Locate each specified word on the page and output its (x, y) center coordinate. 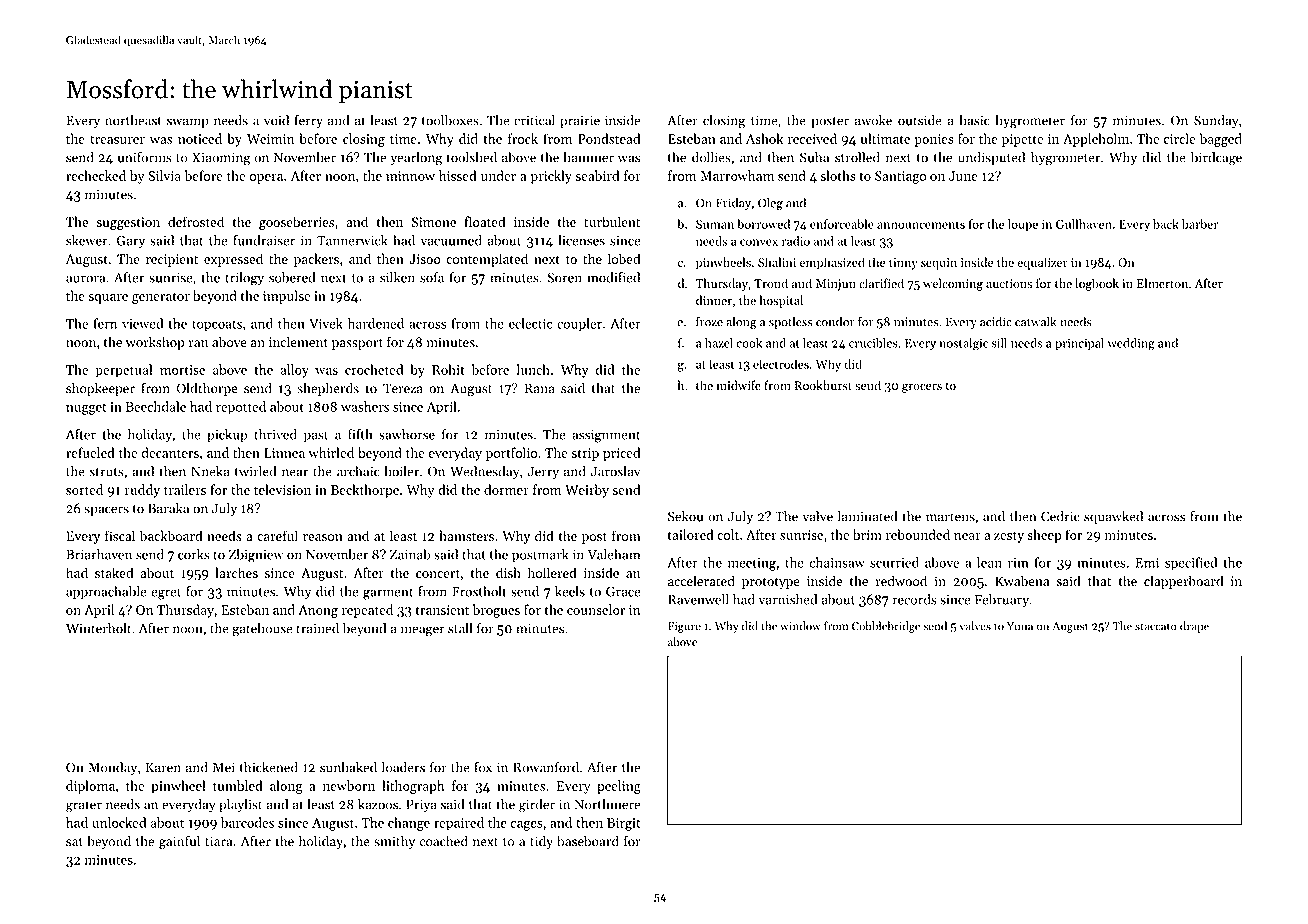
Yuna (1020, 626)
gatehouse (262, 630)
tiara (218, 841)
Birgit (623, 824)
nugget (86, 409)
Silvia (164, 175)
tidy (541, 842)
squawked (1113, 518)
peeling (619, 787)
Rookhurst (823, 385)
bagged (1221, 140)
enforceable (842, 224)
